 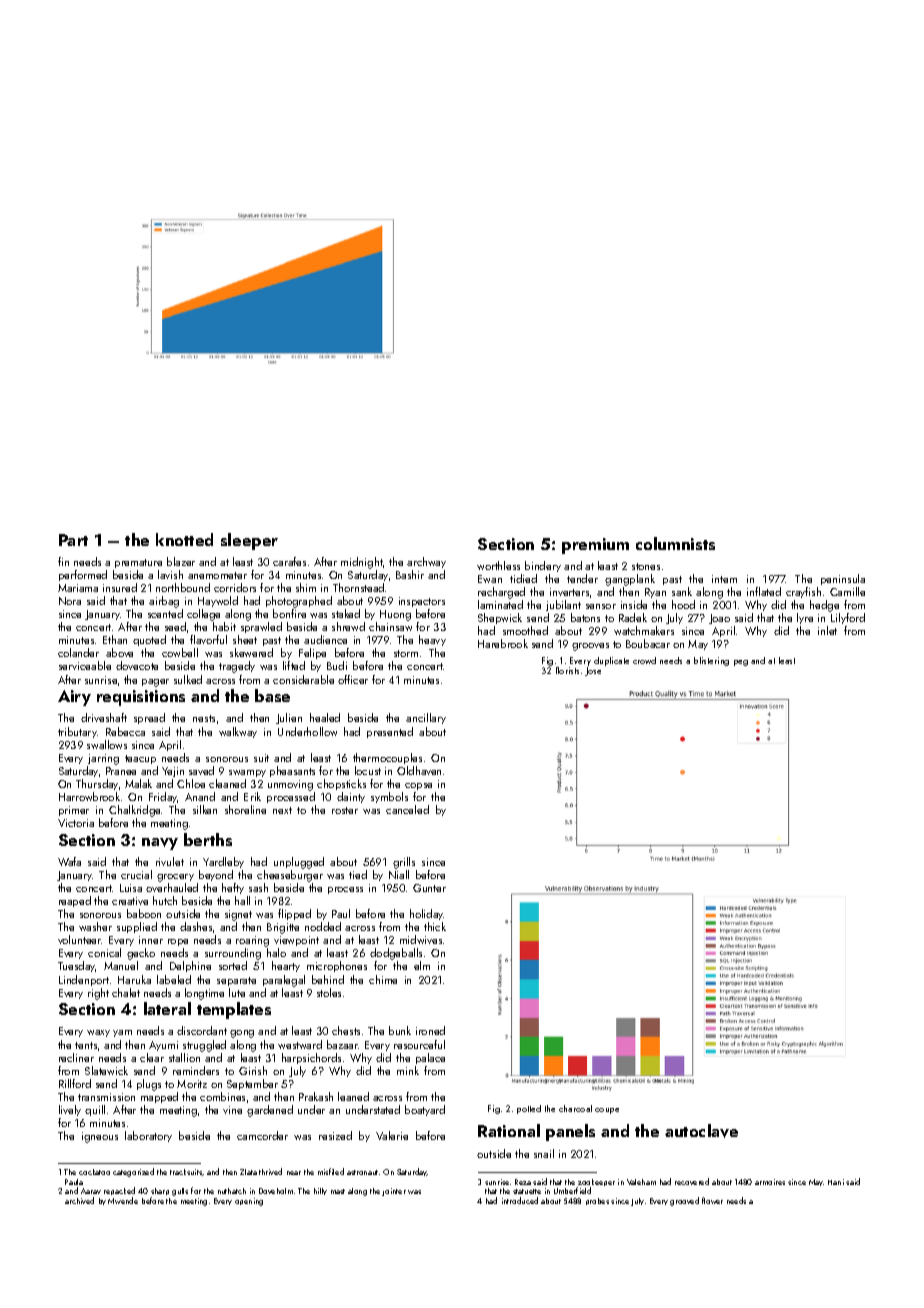 I want to click on ironed, so click(x=430, y=1030).
